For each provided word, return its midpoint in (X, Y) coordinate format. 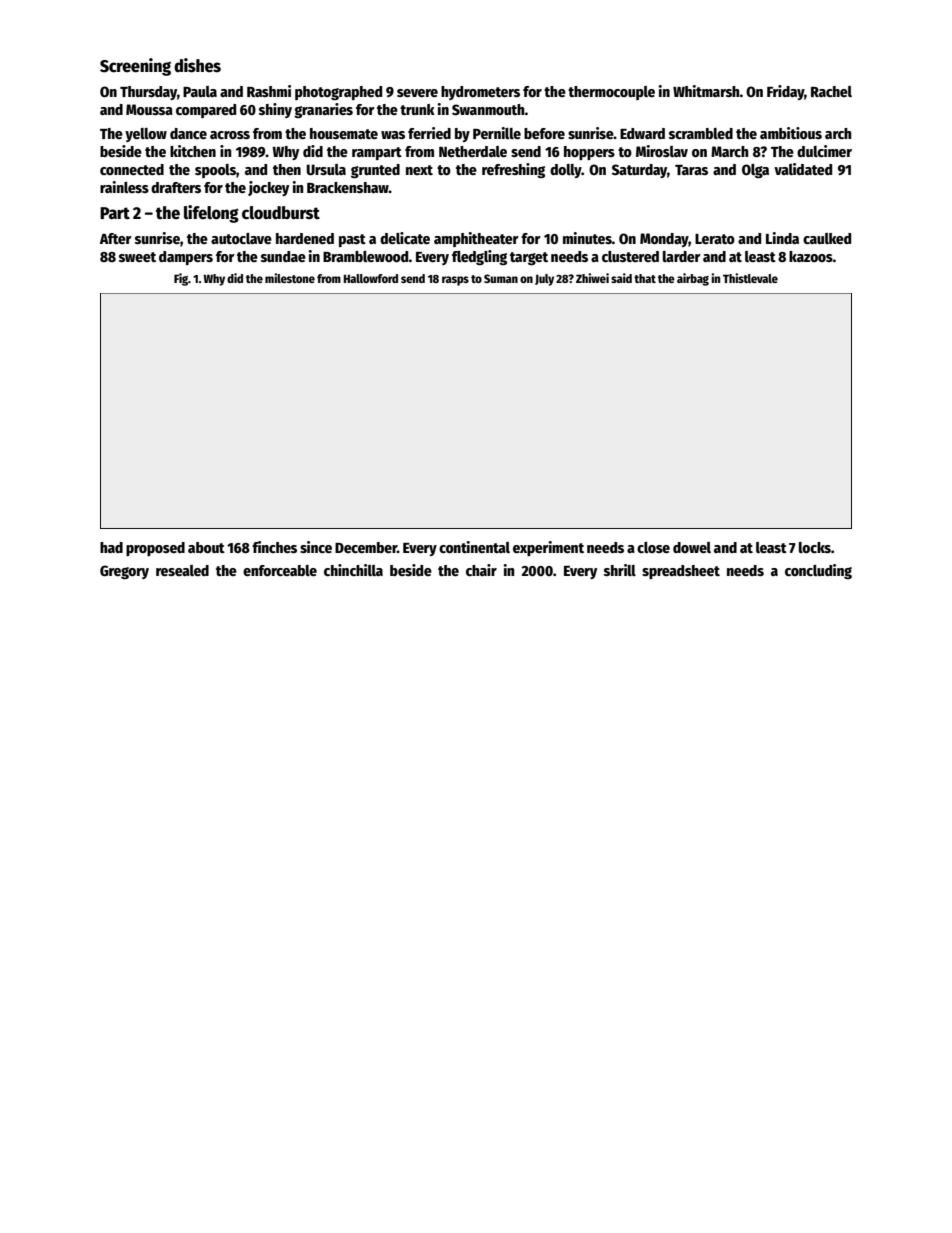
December (366, 547)
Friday (785, 92)
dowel (692, 547)
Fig (181, 279)
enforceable (280, 570)
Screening (135, 67)
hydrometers (480, 93)
